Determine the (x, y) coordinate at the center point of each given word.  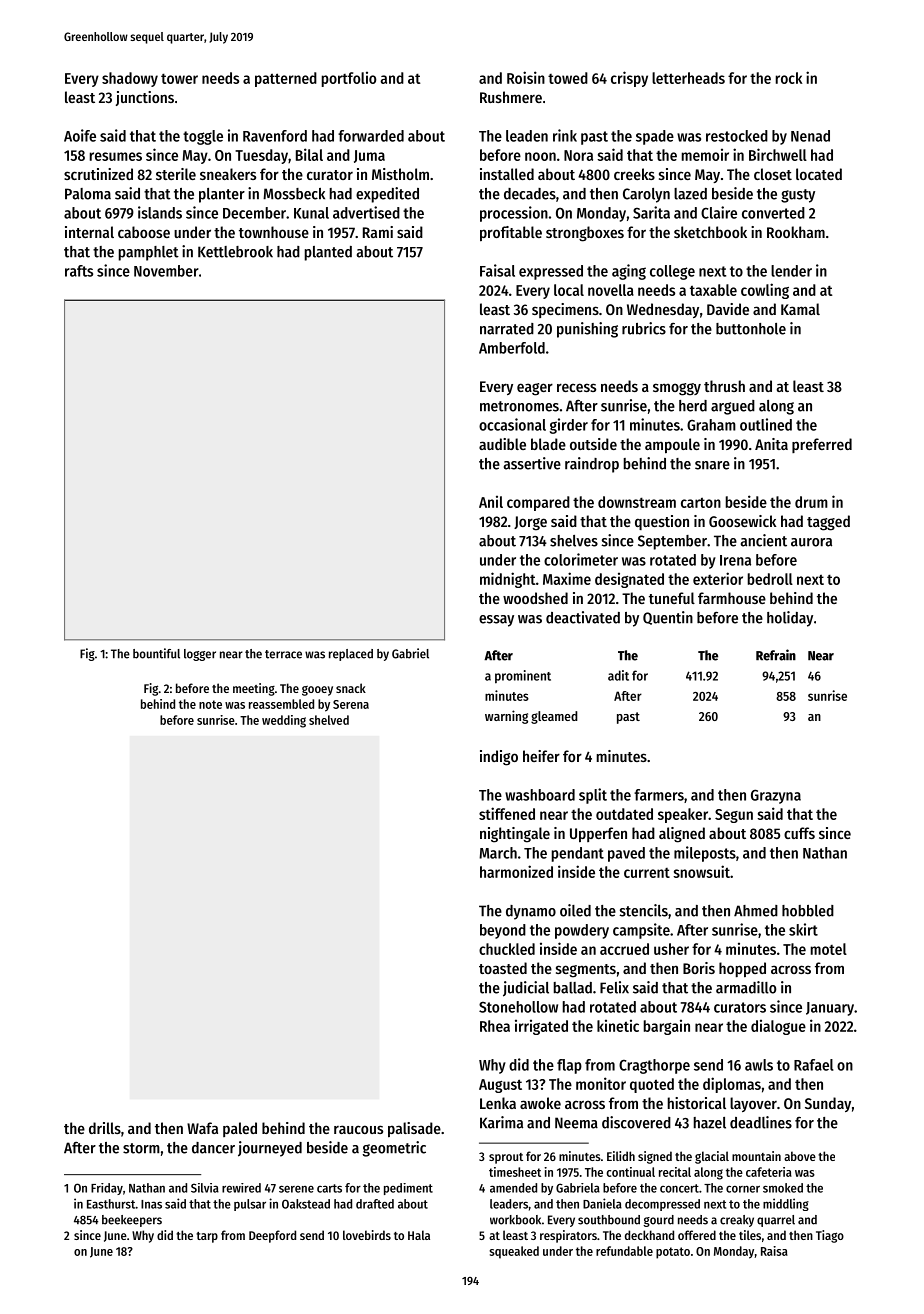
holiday (790, 619)
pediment (408, 1189)
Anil (491, 501)
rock (789, 78)
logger (200, 655)
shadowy (130, 79)
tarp (207, 1237)
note (210, 704)
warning (506, 717)
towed (568, 78)
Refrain (776, 655)
